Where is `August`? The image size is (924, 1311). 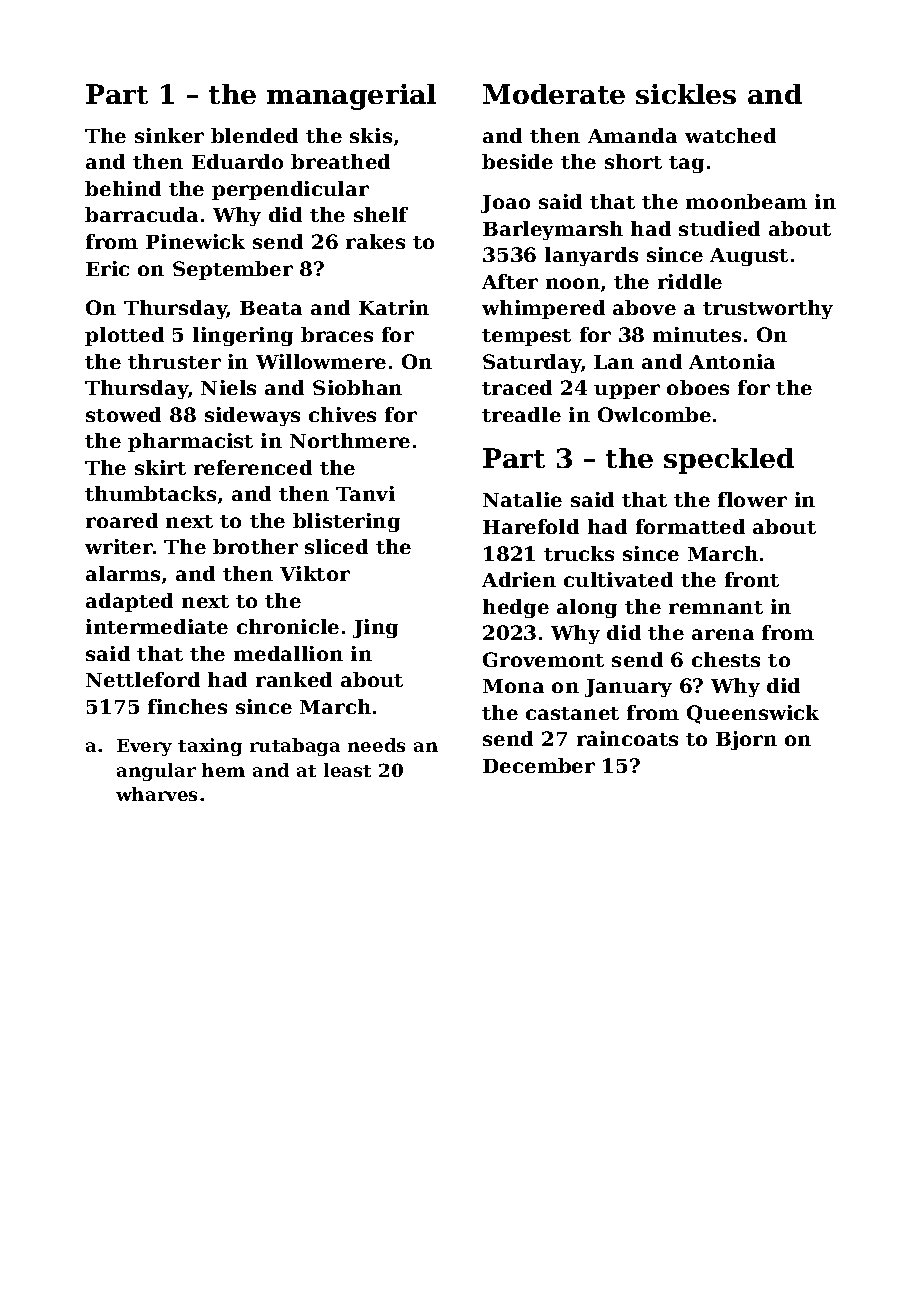 August is located at coordinates (749, 257).
